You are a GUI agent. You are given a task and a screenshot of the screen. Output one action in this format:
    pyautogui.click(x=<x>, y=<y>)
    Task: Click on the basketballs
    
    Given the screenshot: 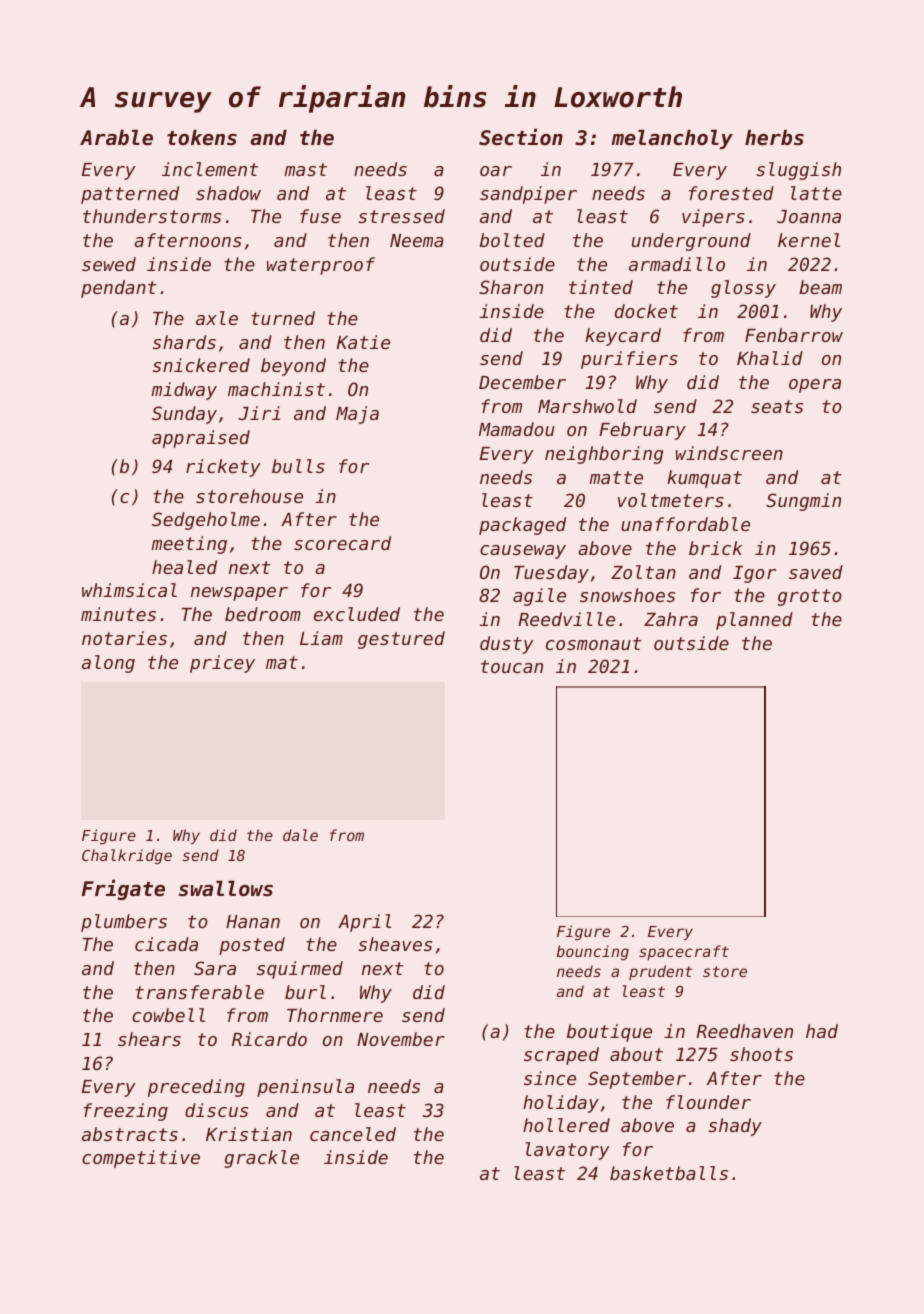 What is the action you would take?
    pyautogui.click(x=669, y=1173)
